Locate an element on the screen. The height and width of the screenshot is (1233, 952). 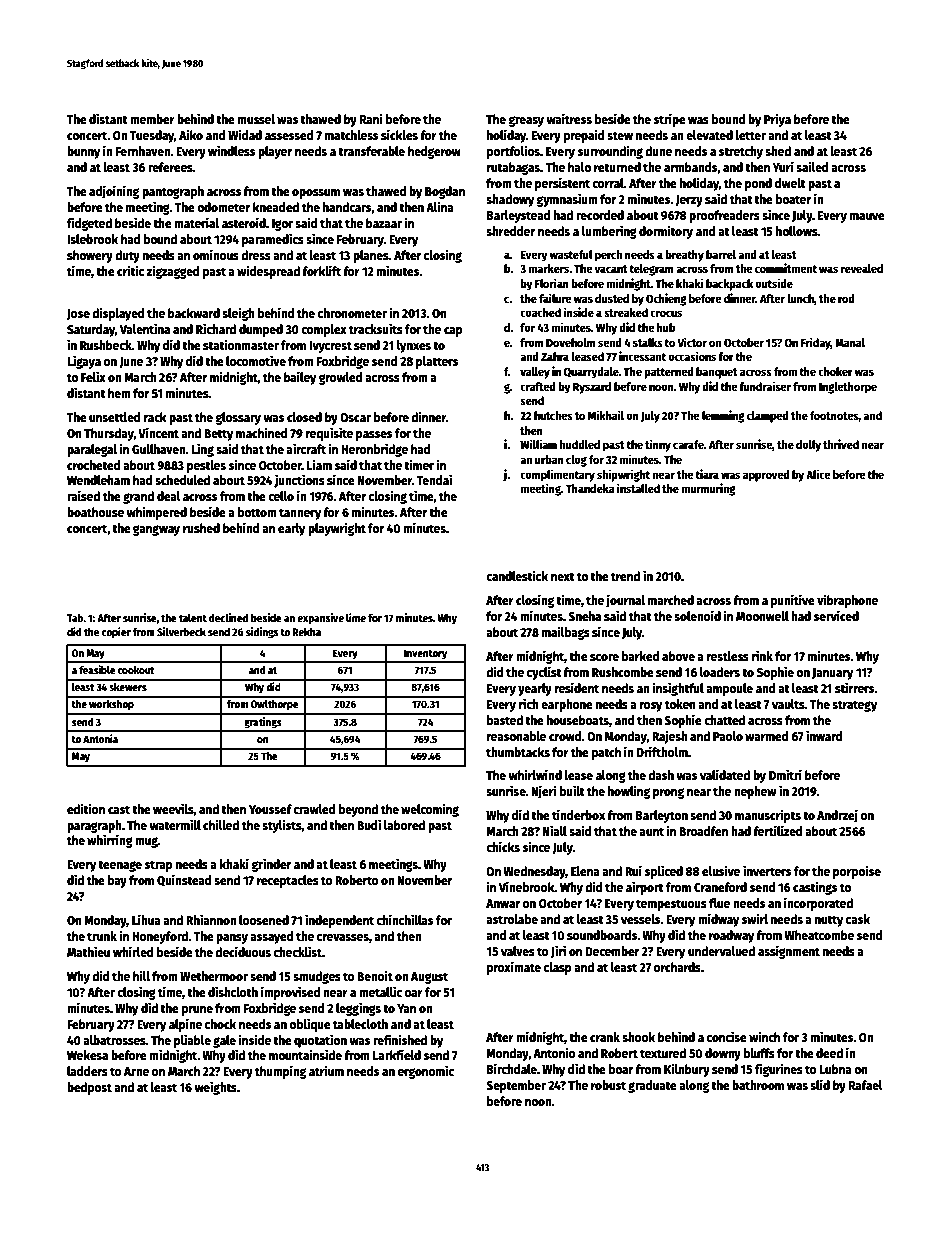
murmuring is located at coordinates (708, 489).
